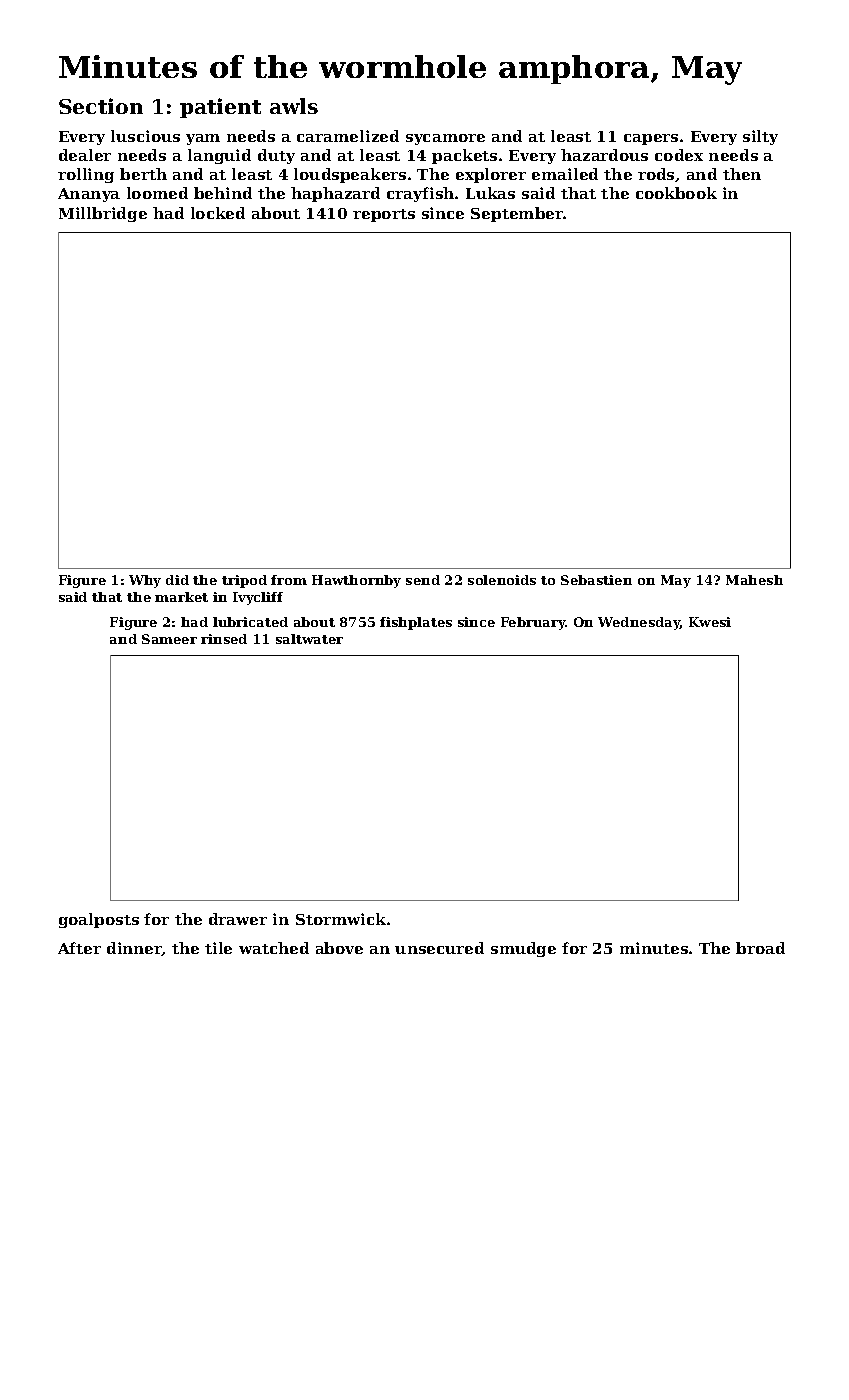 The image size is (849, 1400). What do you see at coordinates (423, 580) in the document?
I see `send` at bounding box center [423, 580].
